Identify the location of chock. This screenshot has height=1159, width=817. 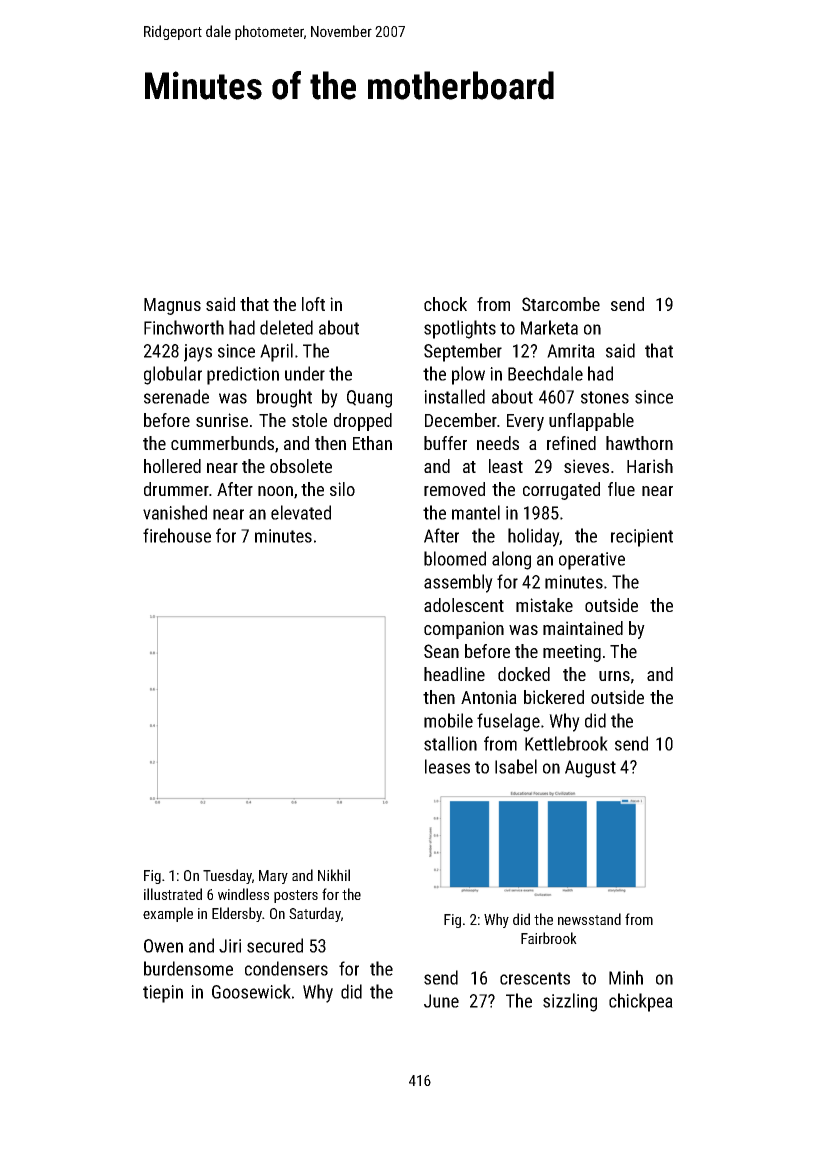
(445, 304).
